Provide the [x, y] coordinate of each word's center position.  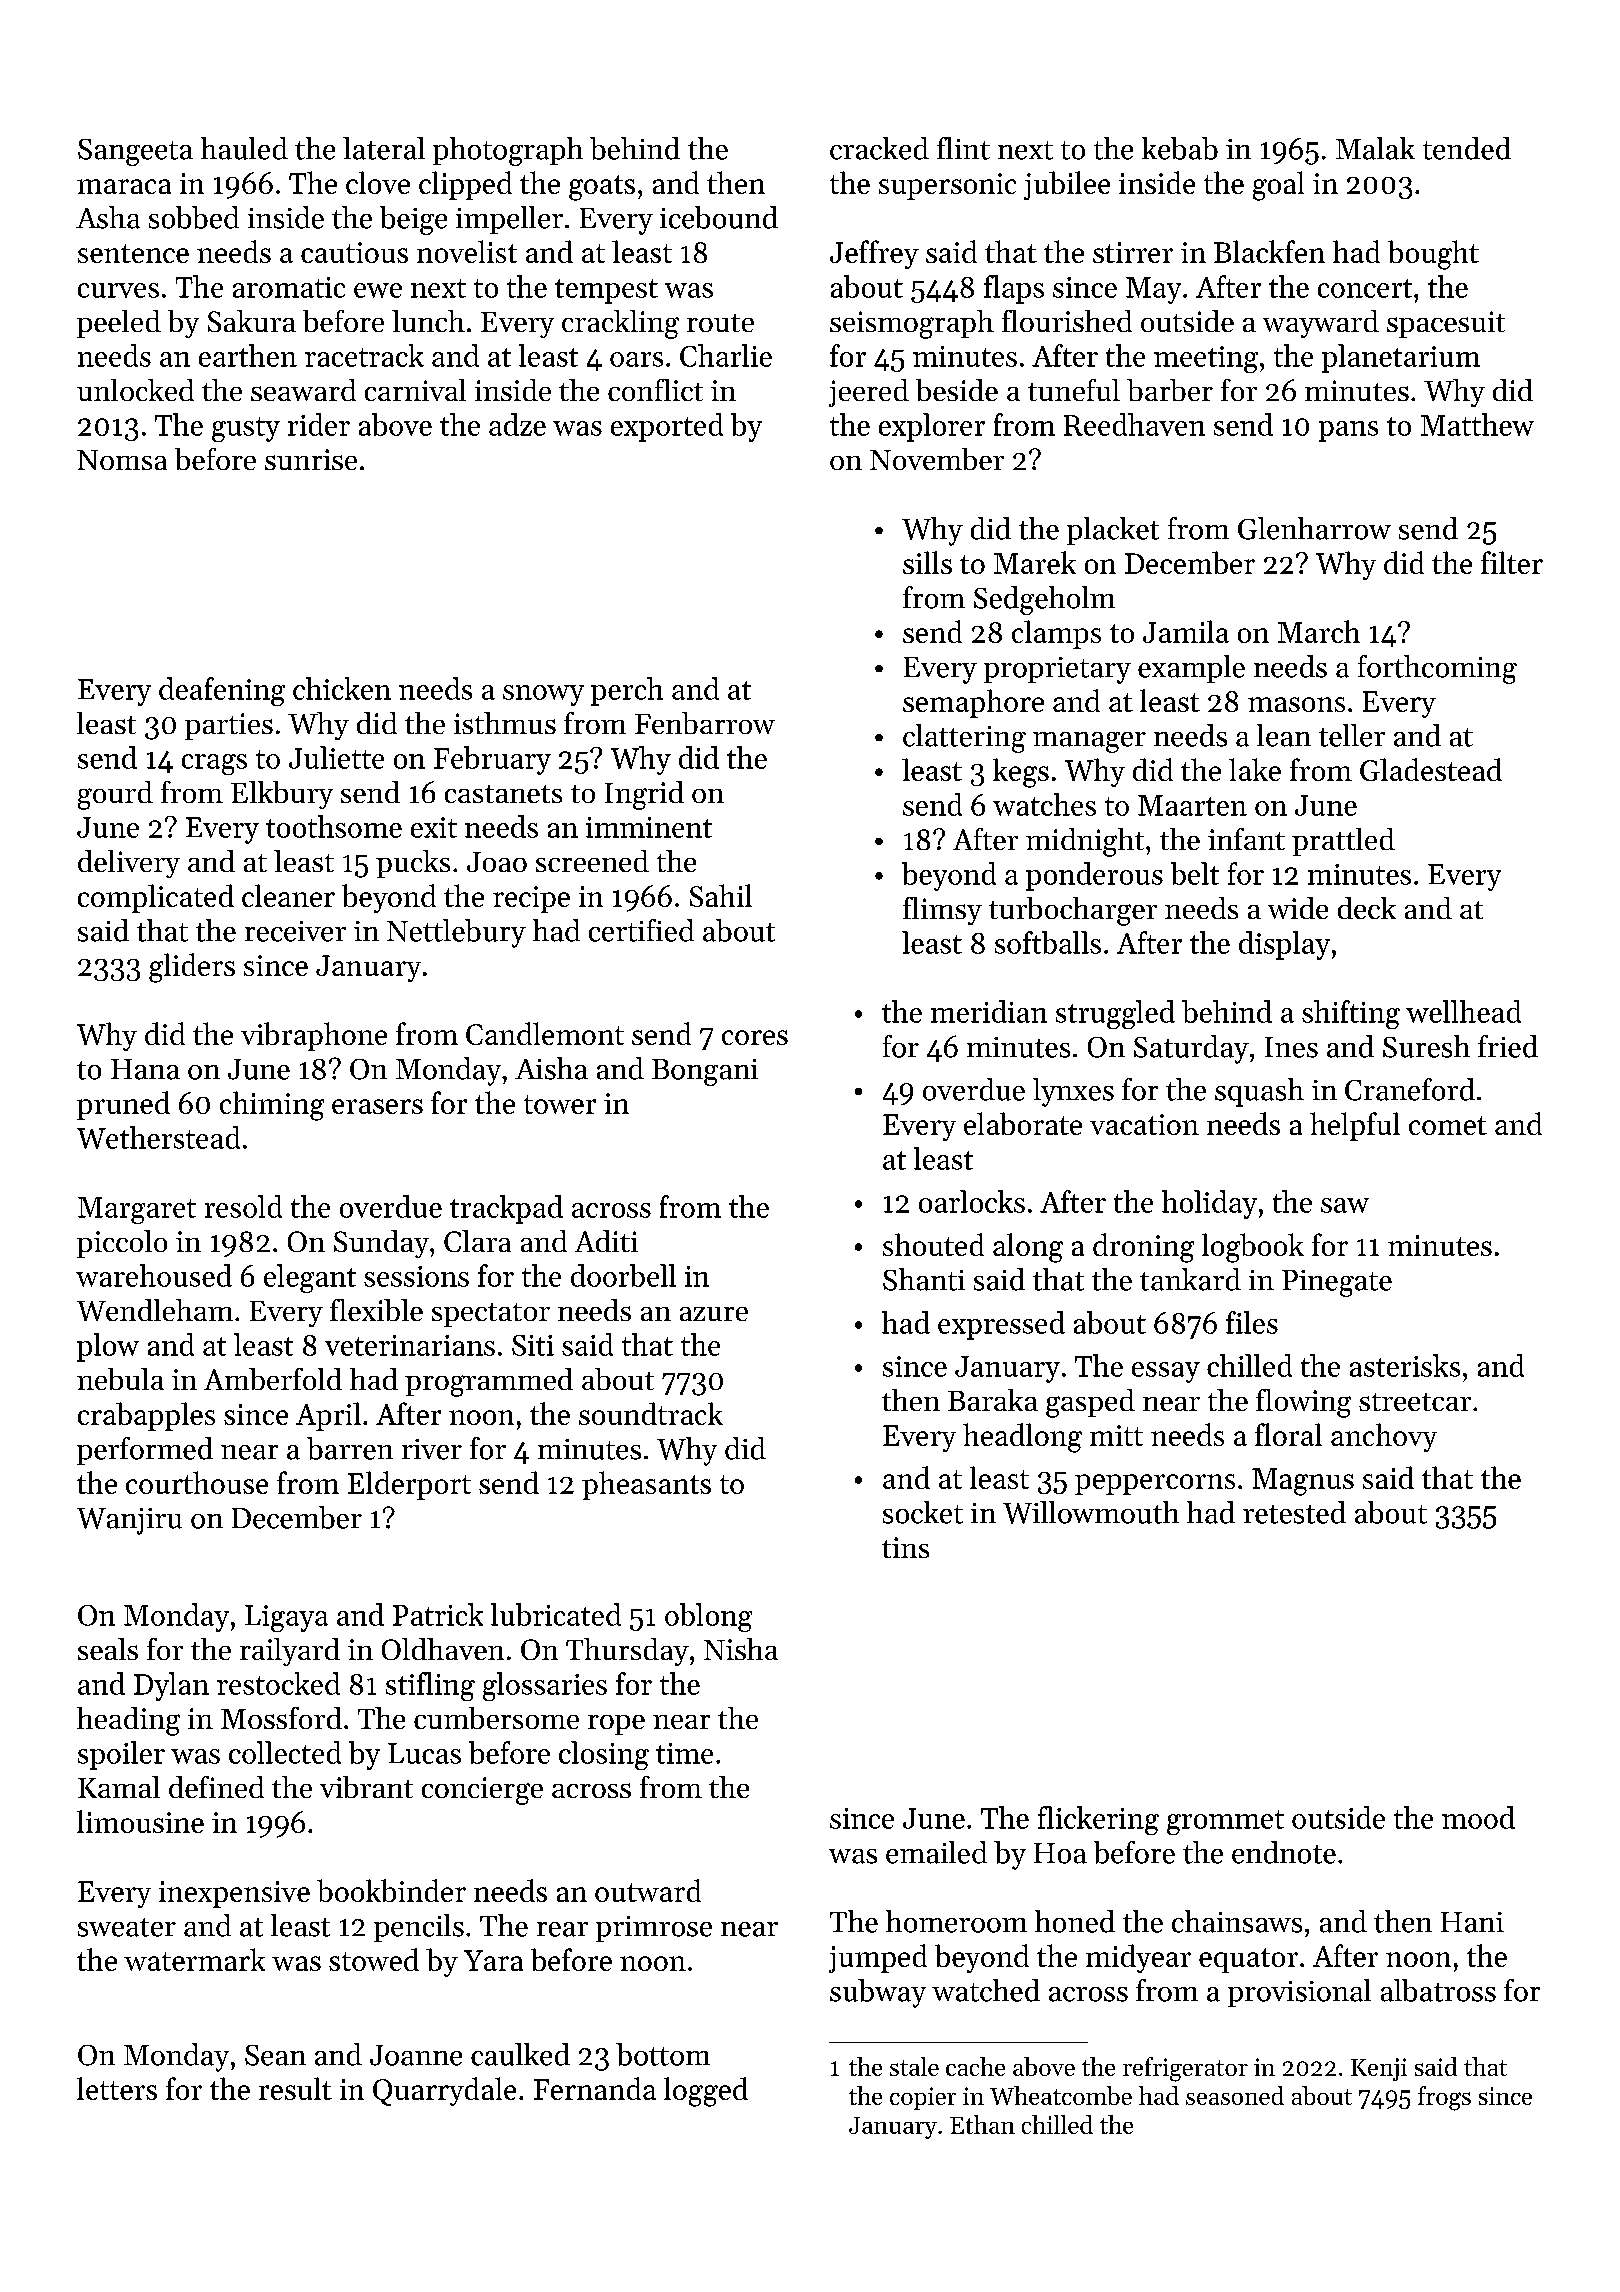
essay [1166, 1372]
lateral [384, 148]
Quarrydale [444, 2091]
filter [1512, 562]
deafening [222, 691]
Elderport [409, 1485]
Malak [1375, 148]
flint [963, 148]
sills [927, 562]
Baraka [993, 1400]
